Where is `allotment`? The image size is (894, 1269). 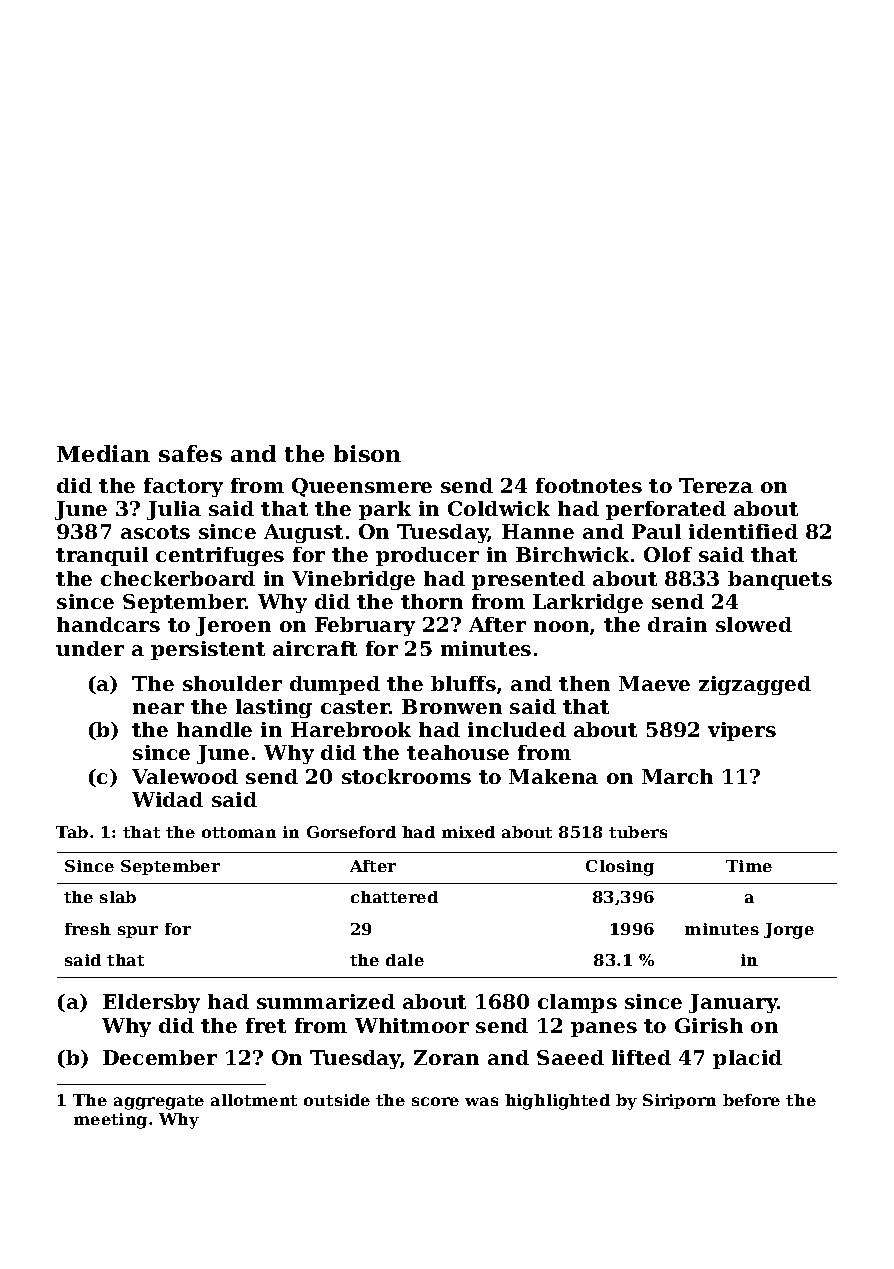
allotment is located at coordinates (254, 1100).
